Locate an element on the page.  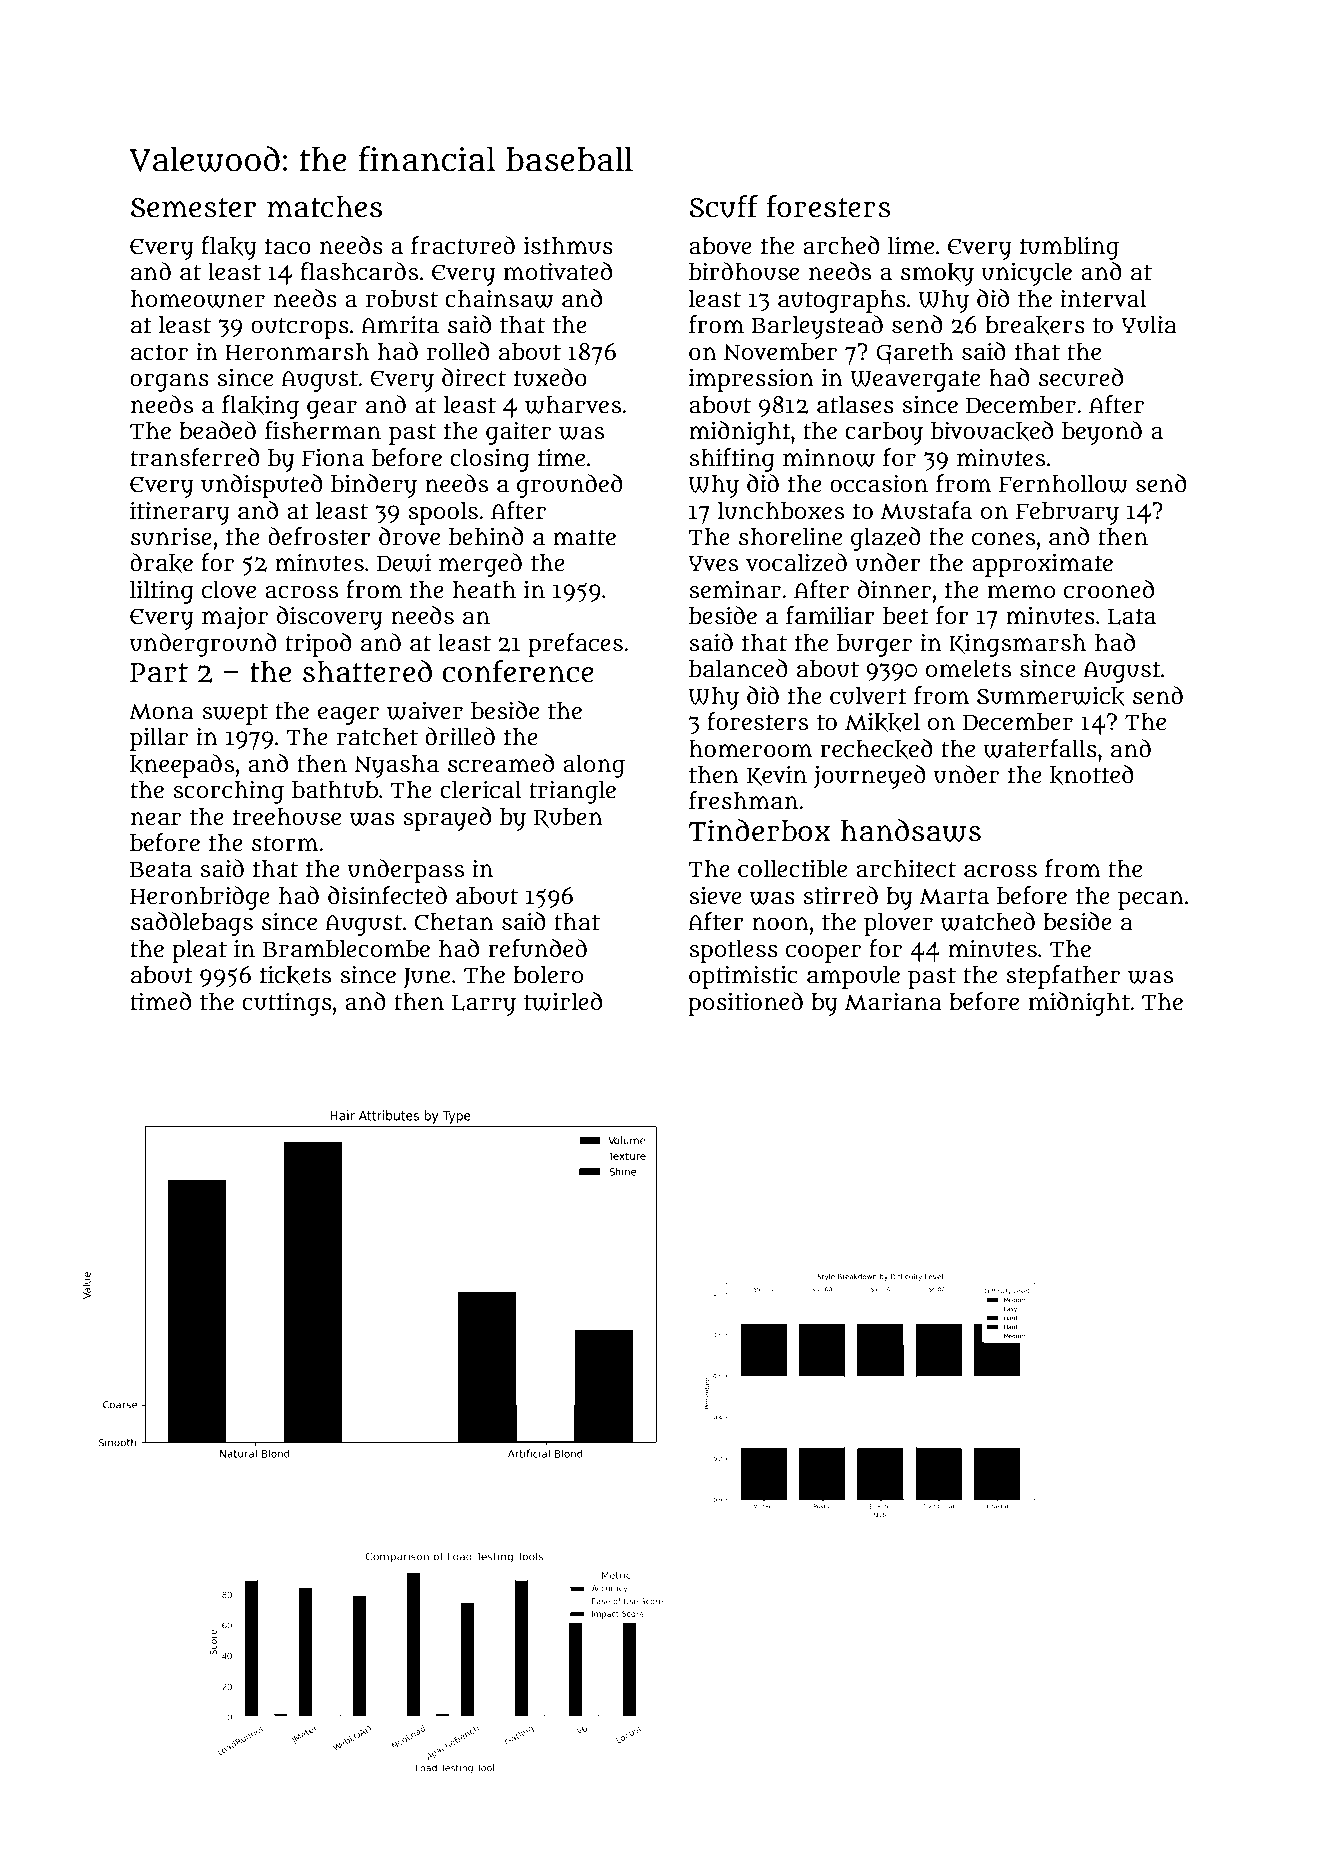
flaky is located at coordinates (229, 248).
